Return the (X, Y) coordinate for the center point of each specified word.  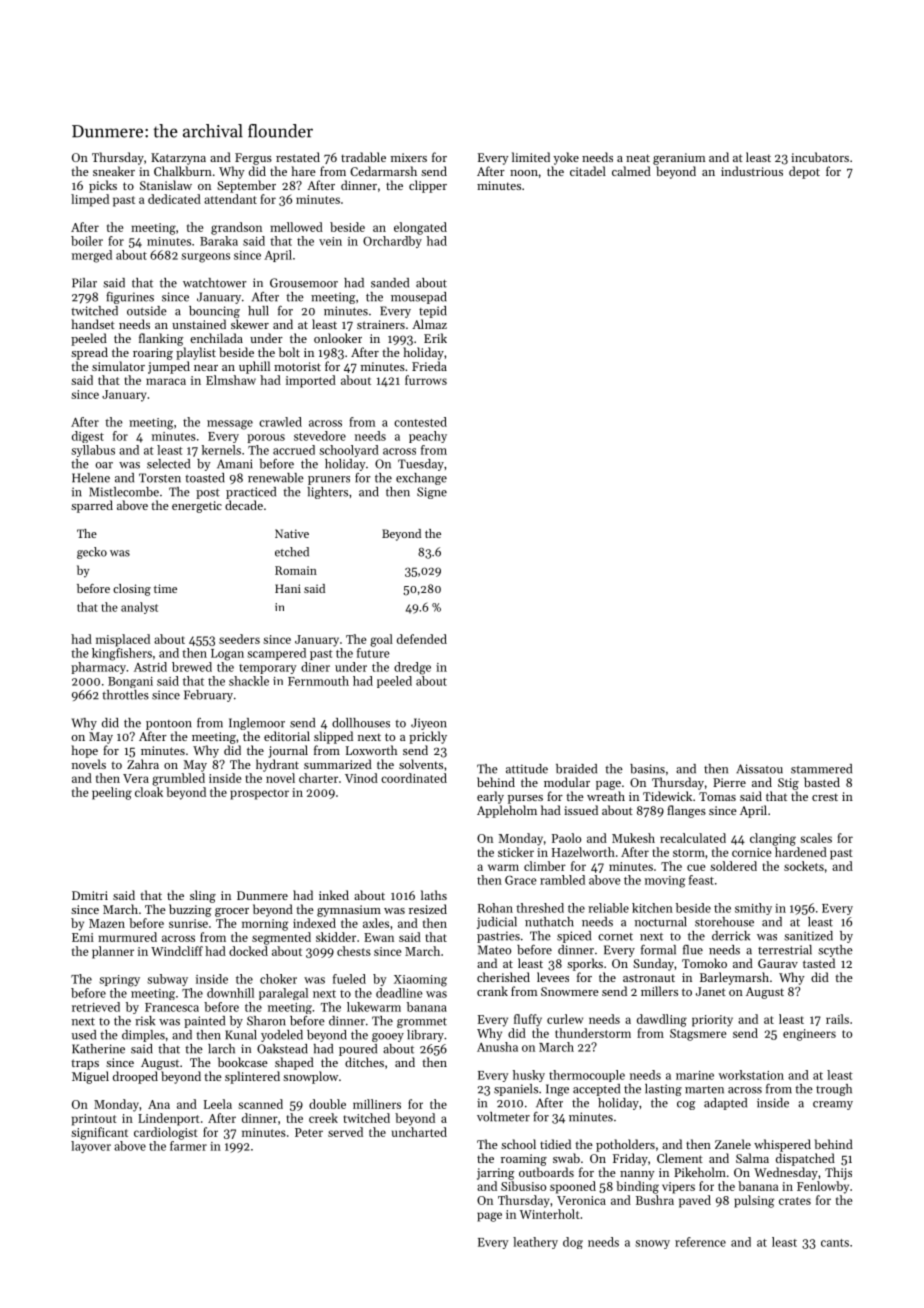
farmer (188, 1146)
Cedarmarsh (383, 171)
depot (804, 172)
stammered (821, 769)
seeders (239, 639)
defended (422, 639)
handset (93, 324)
